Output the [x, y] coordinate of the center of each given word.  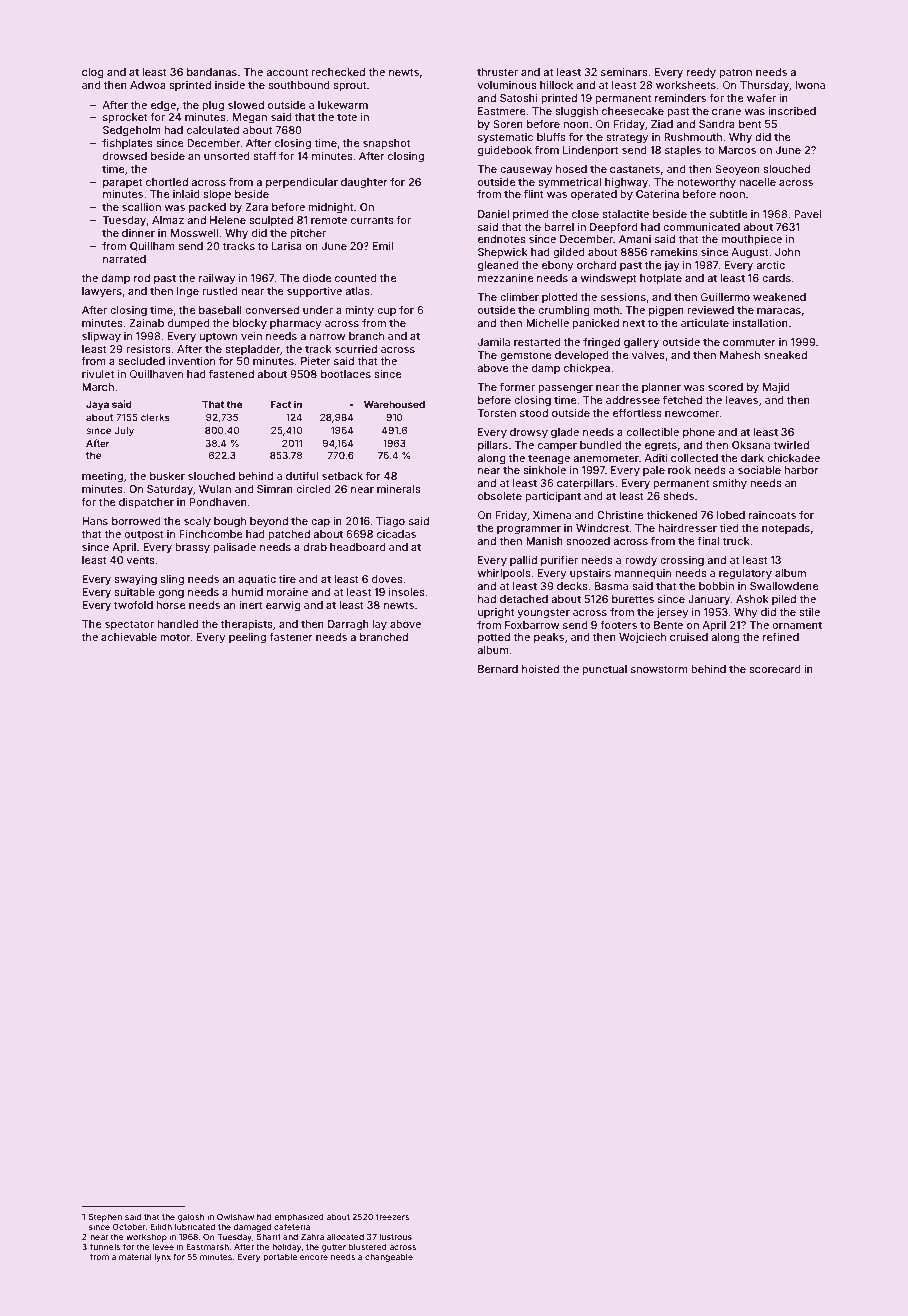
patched [289, 535]
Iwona [810, 85]
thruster [497, 72]
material [135, 1256]
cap [320, 523]
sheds [678, 496]
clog [93, 73]
